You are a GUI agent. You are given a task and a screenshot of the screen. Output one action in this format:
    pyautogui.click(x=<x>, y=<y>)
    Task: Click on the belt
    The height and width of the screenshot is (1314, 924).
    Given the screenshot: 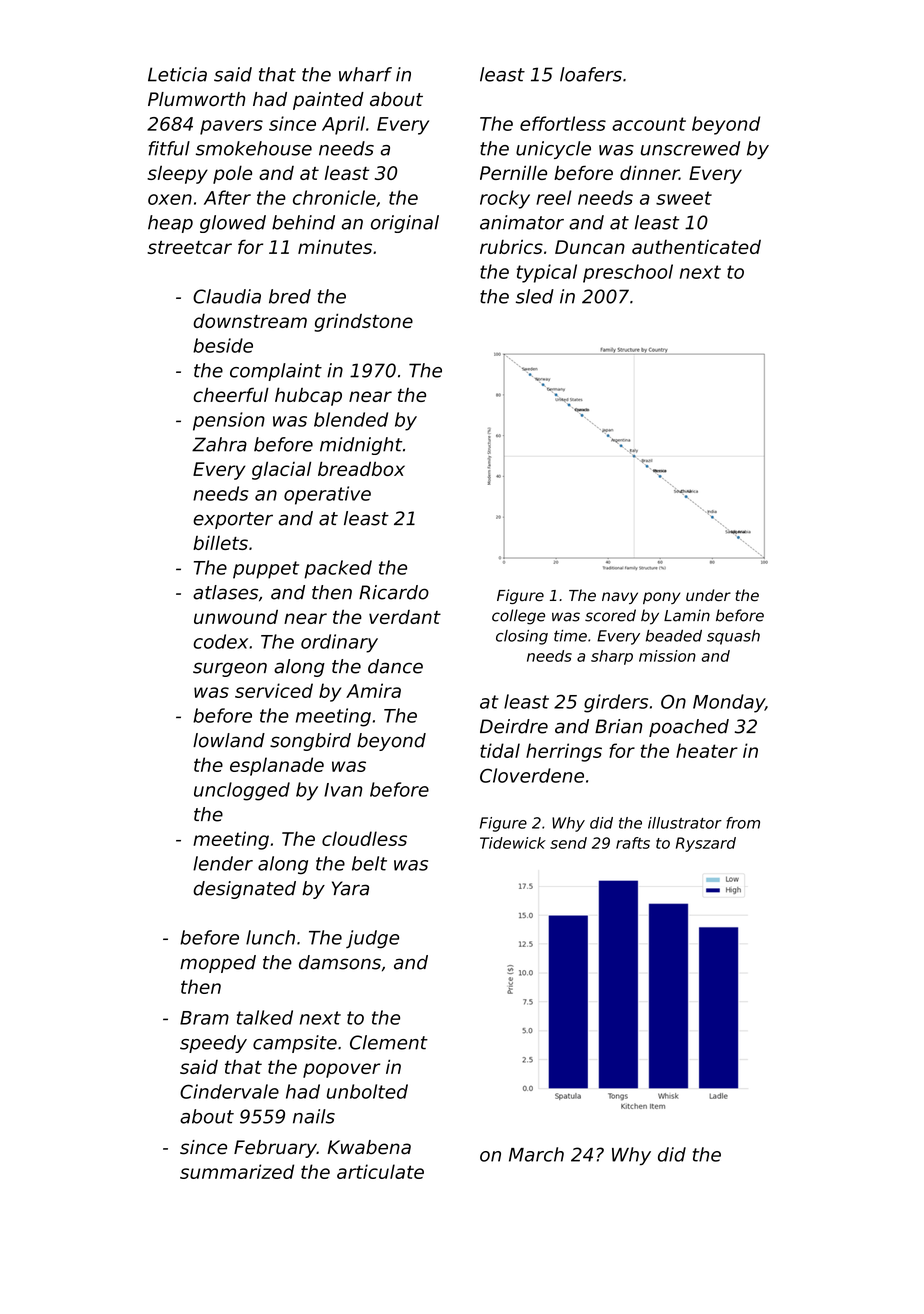 What is the action you would take?
    pyautogui.click(x=369, y=863)
